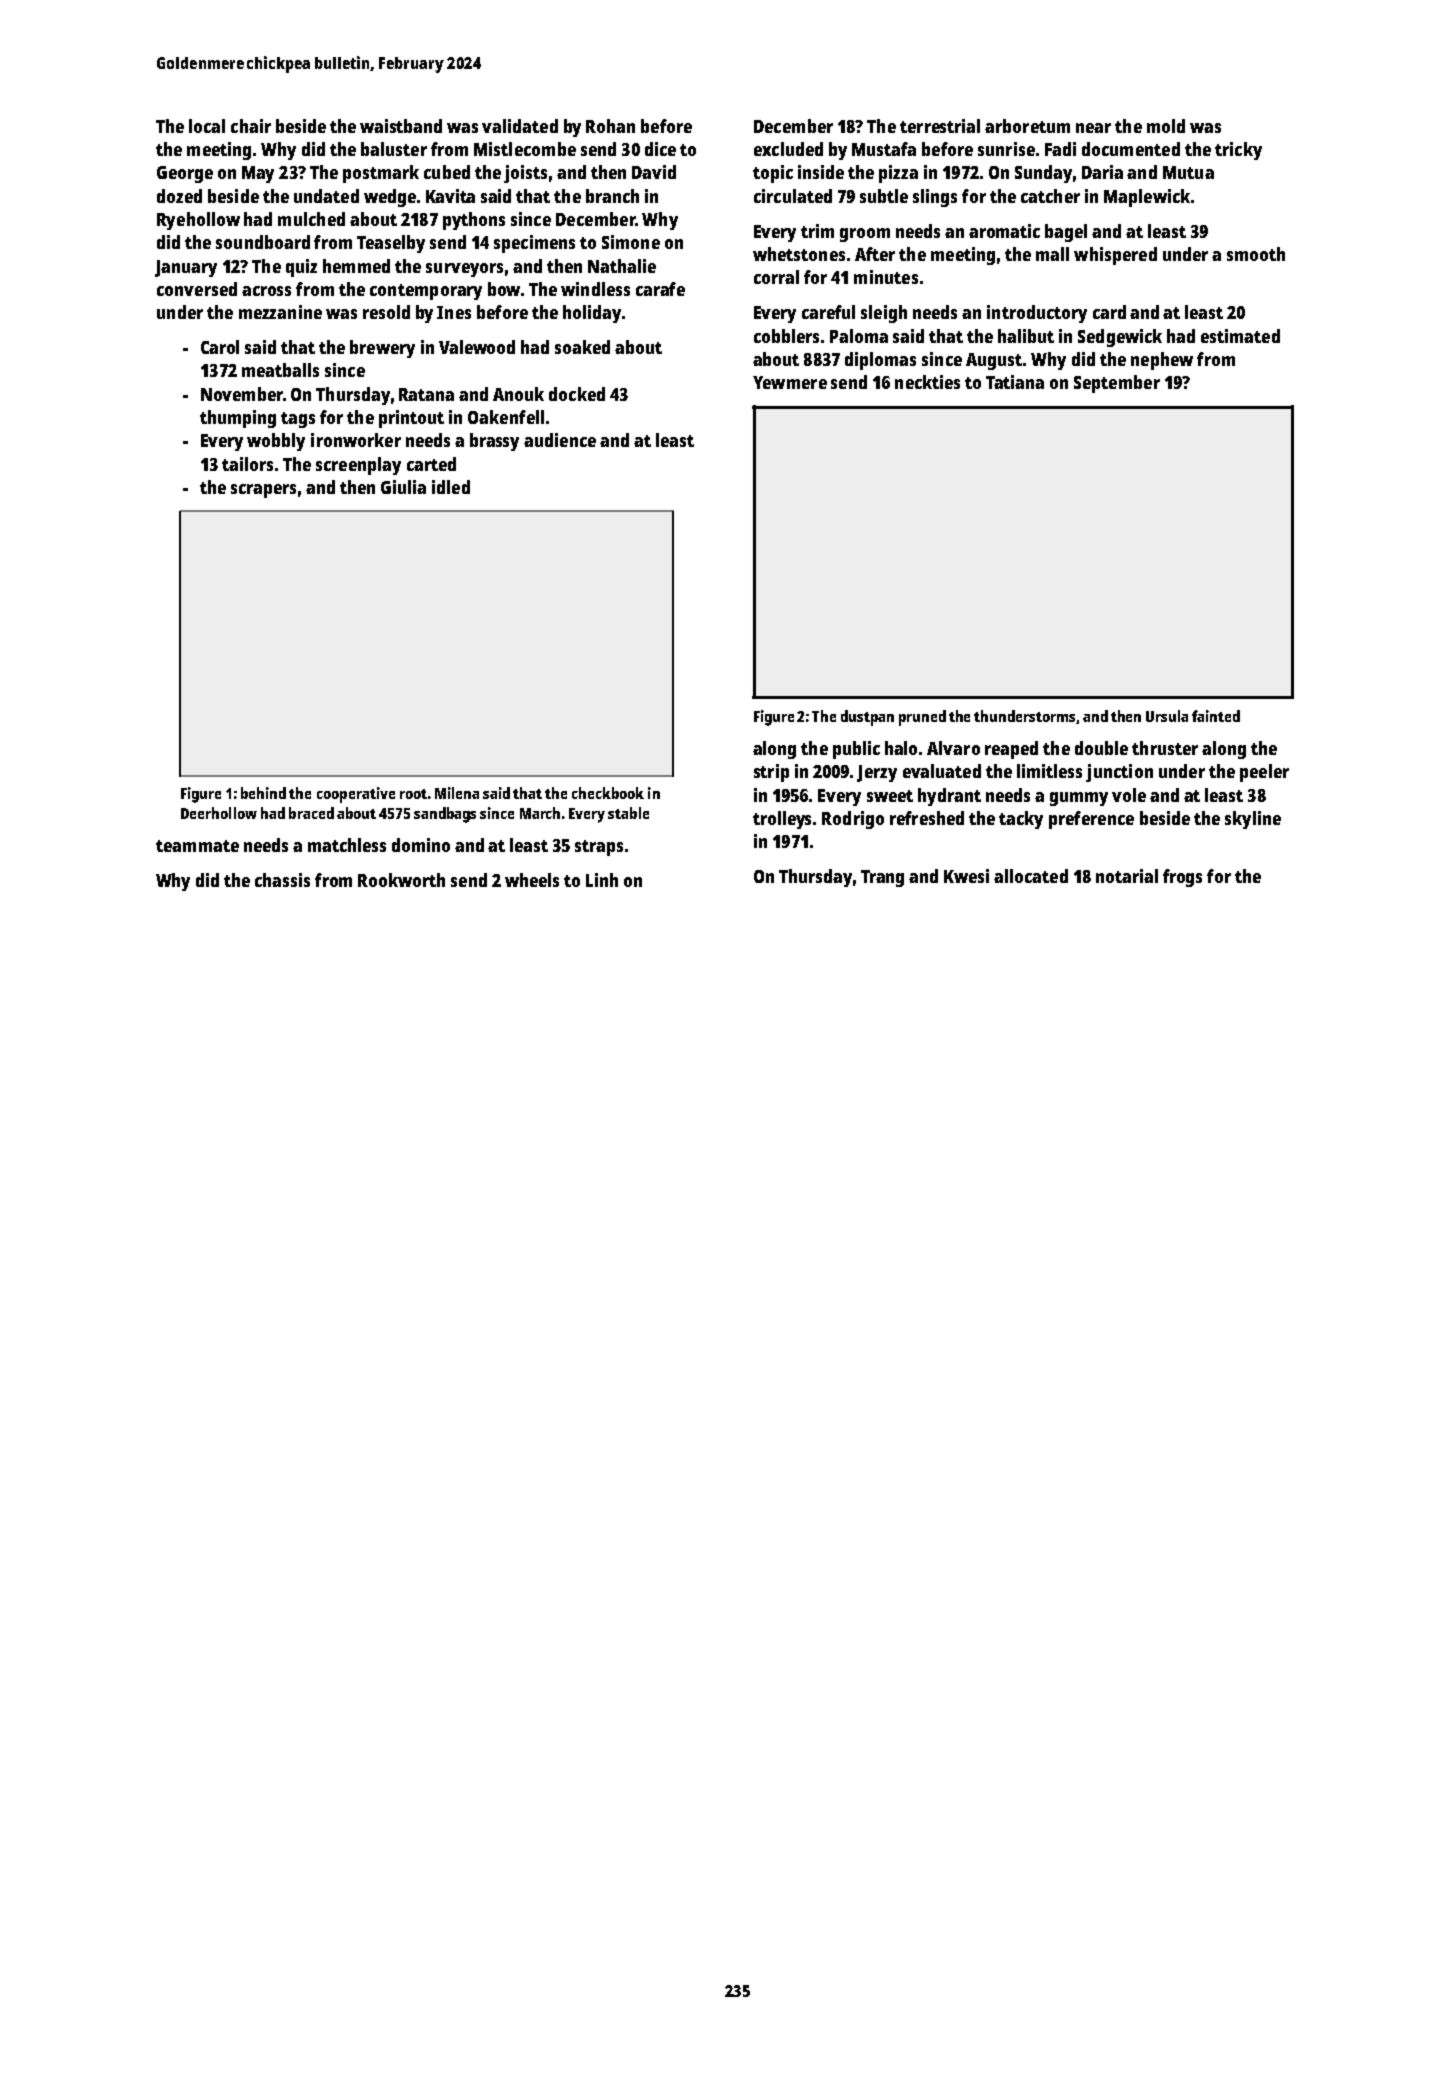 The height and width of the page is (2100, 1450). Describe the element at coordinates (1166, 126) in the page. I see `mold` at that location.
